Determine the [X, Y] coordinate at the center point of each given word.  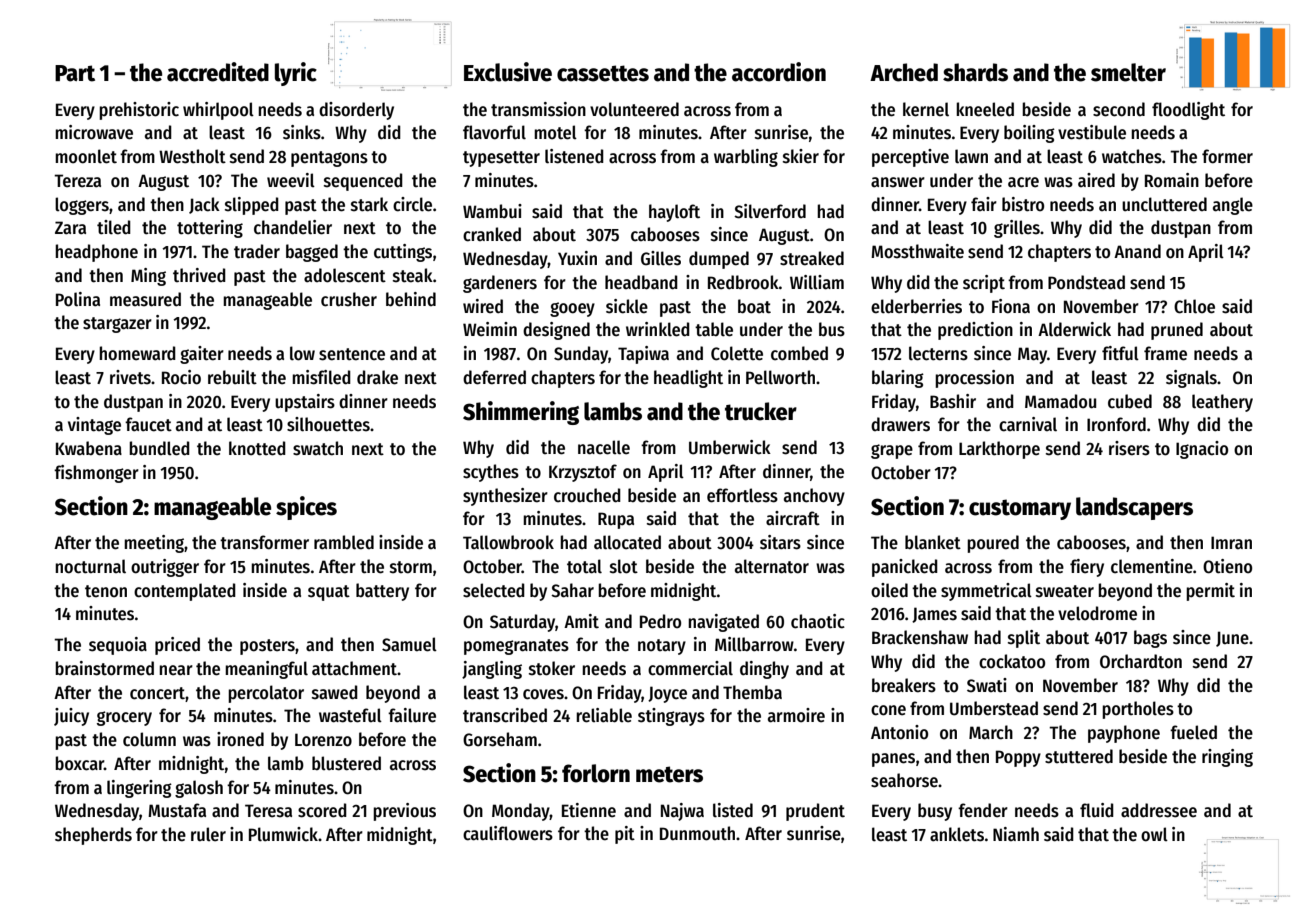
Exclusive [508, 72]
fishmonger [96, 474]
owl [1154, 834]
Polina [78, 299]
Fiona [1011, 306]
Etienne [589, 810]
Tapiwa [643, 355]
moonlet [86, 156]
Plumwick [283, 834]
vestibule [1092, 132]
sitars [780, 542]
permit [1210, 592]
